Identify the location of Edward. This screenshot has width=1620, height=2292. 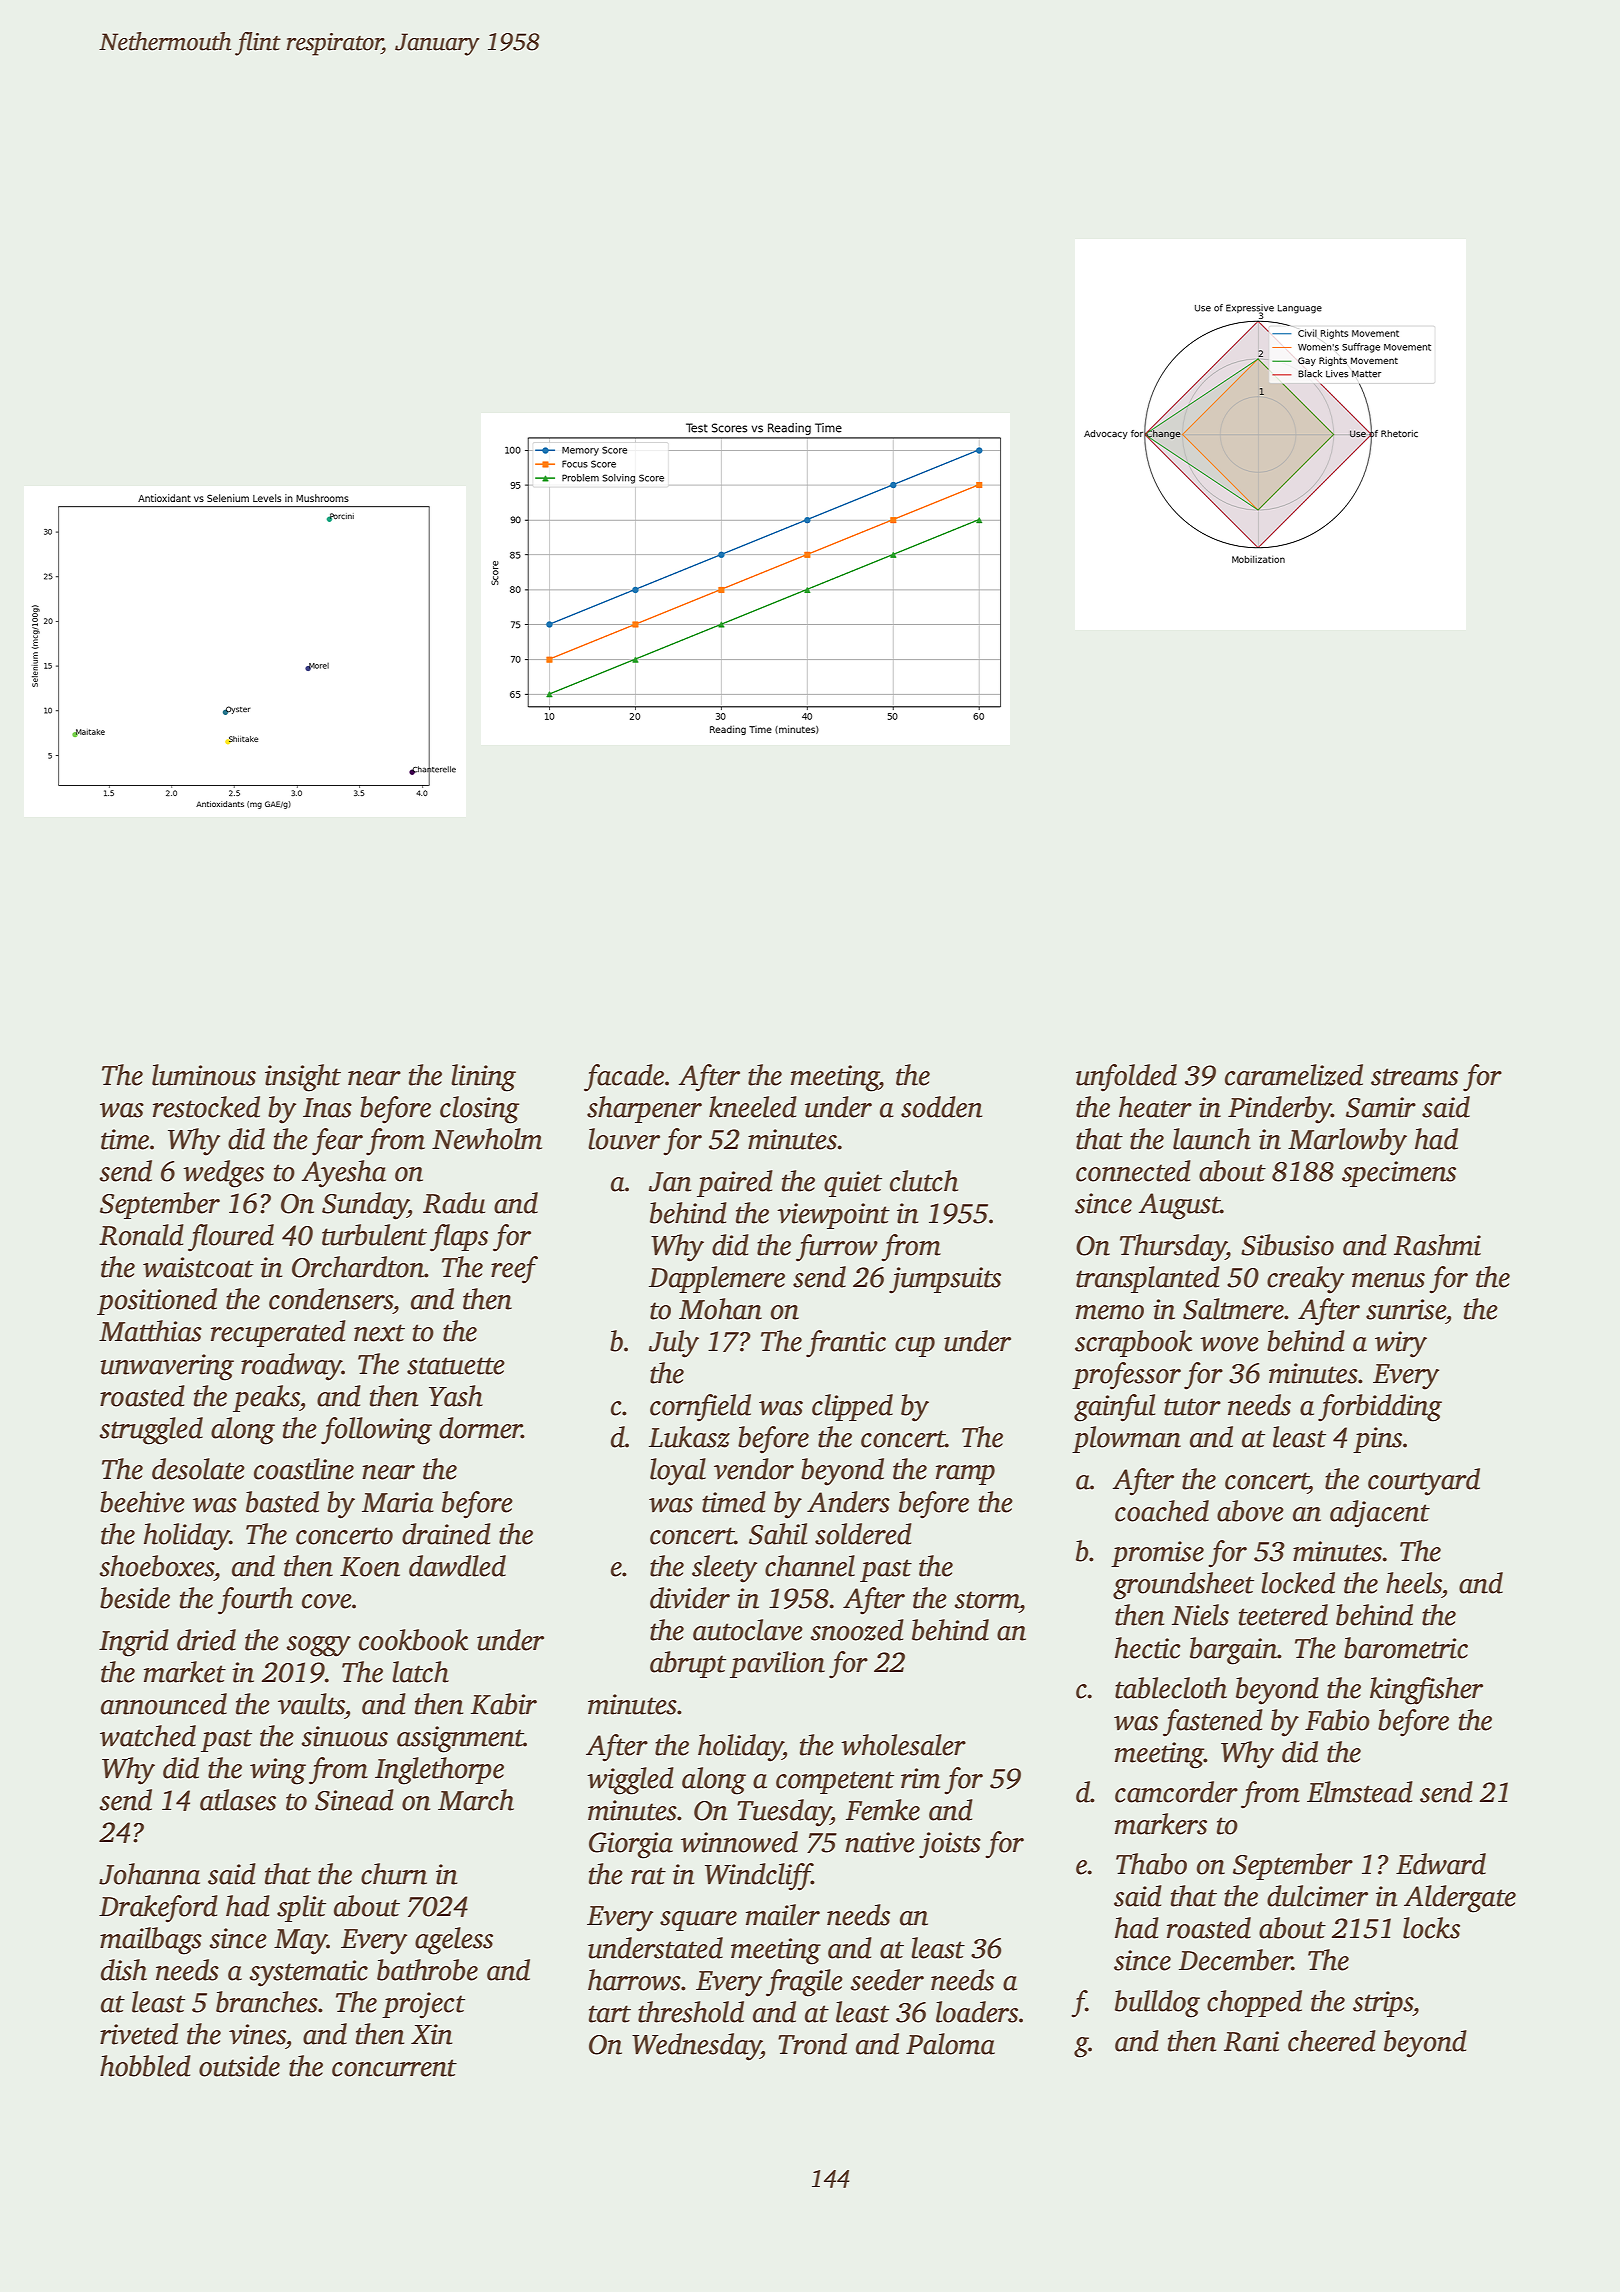
(1441, 1864).
